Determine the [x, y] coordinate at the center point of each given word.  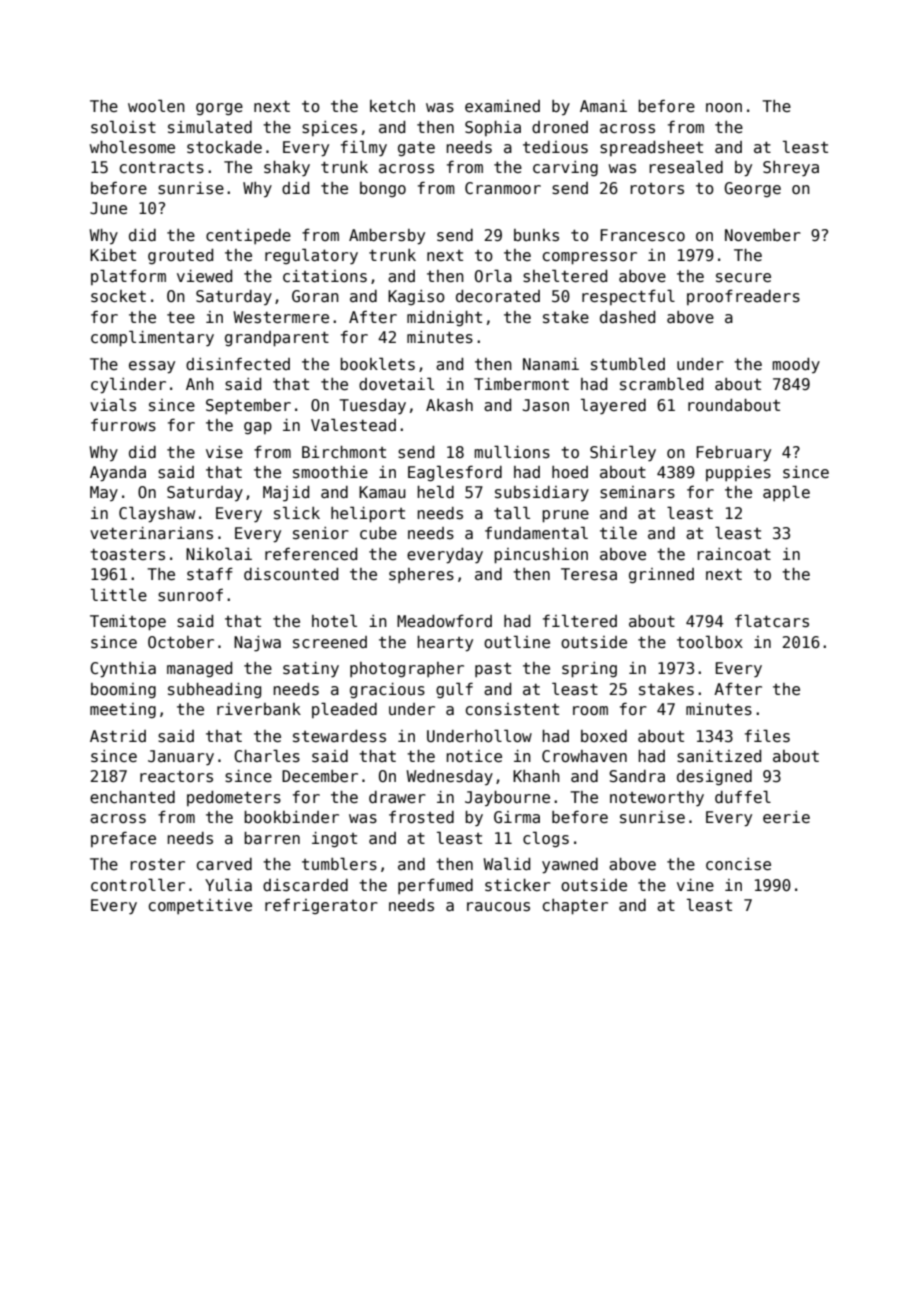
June [108, 208]
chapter [575, 907]
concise [738, 864]
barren [272, 838]
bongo [383, 189]
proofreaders [743, 297]
